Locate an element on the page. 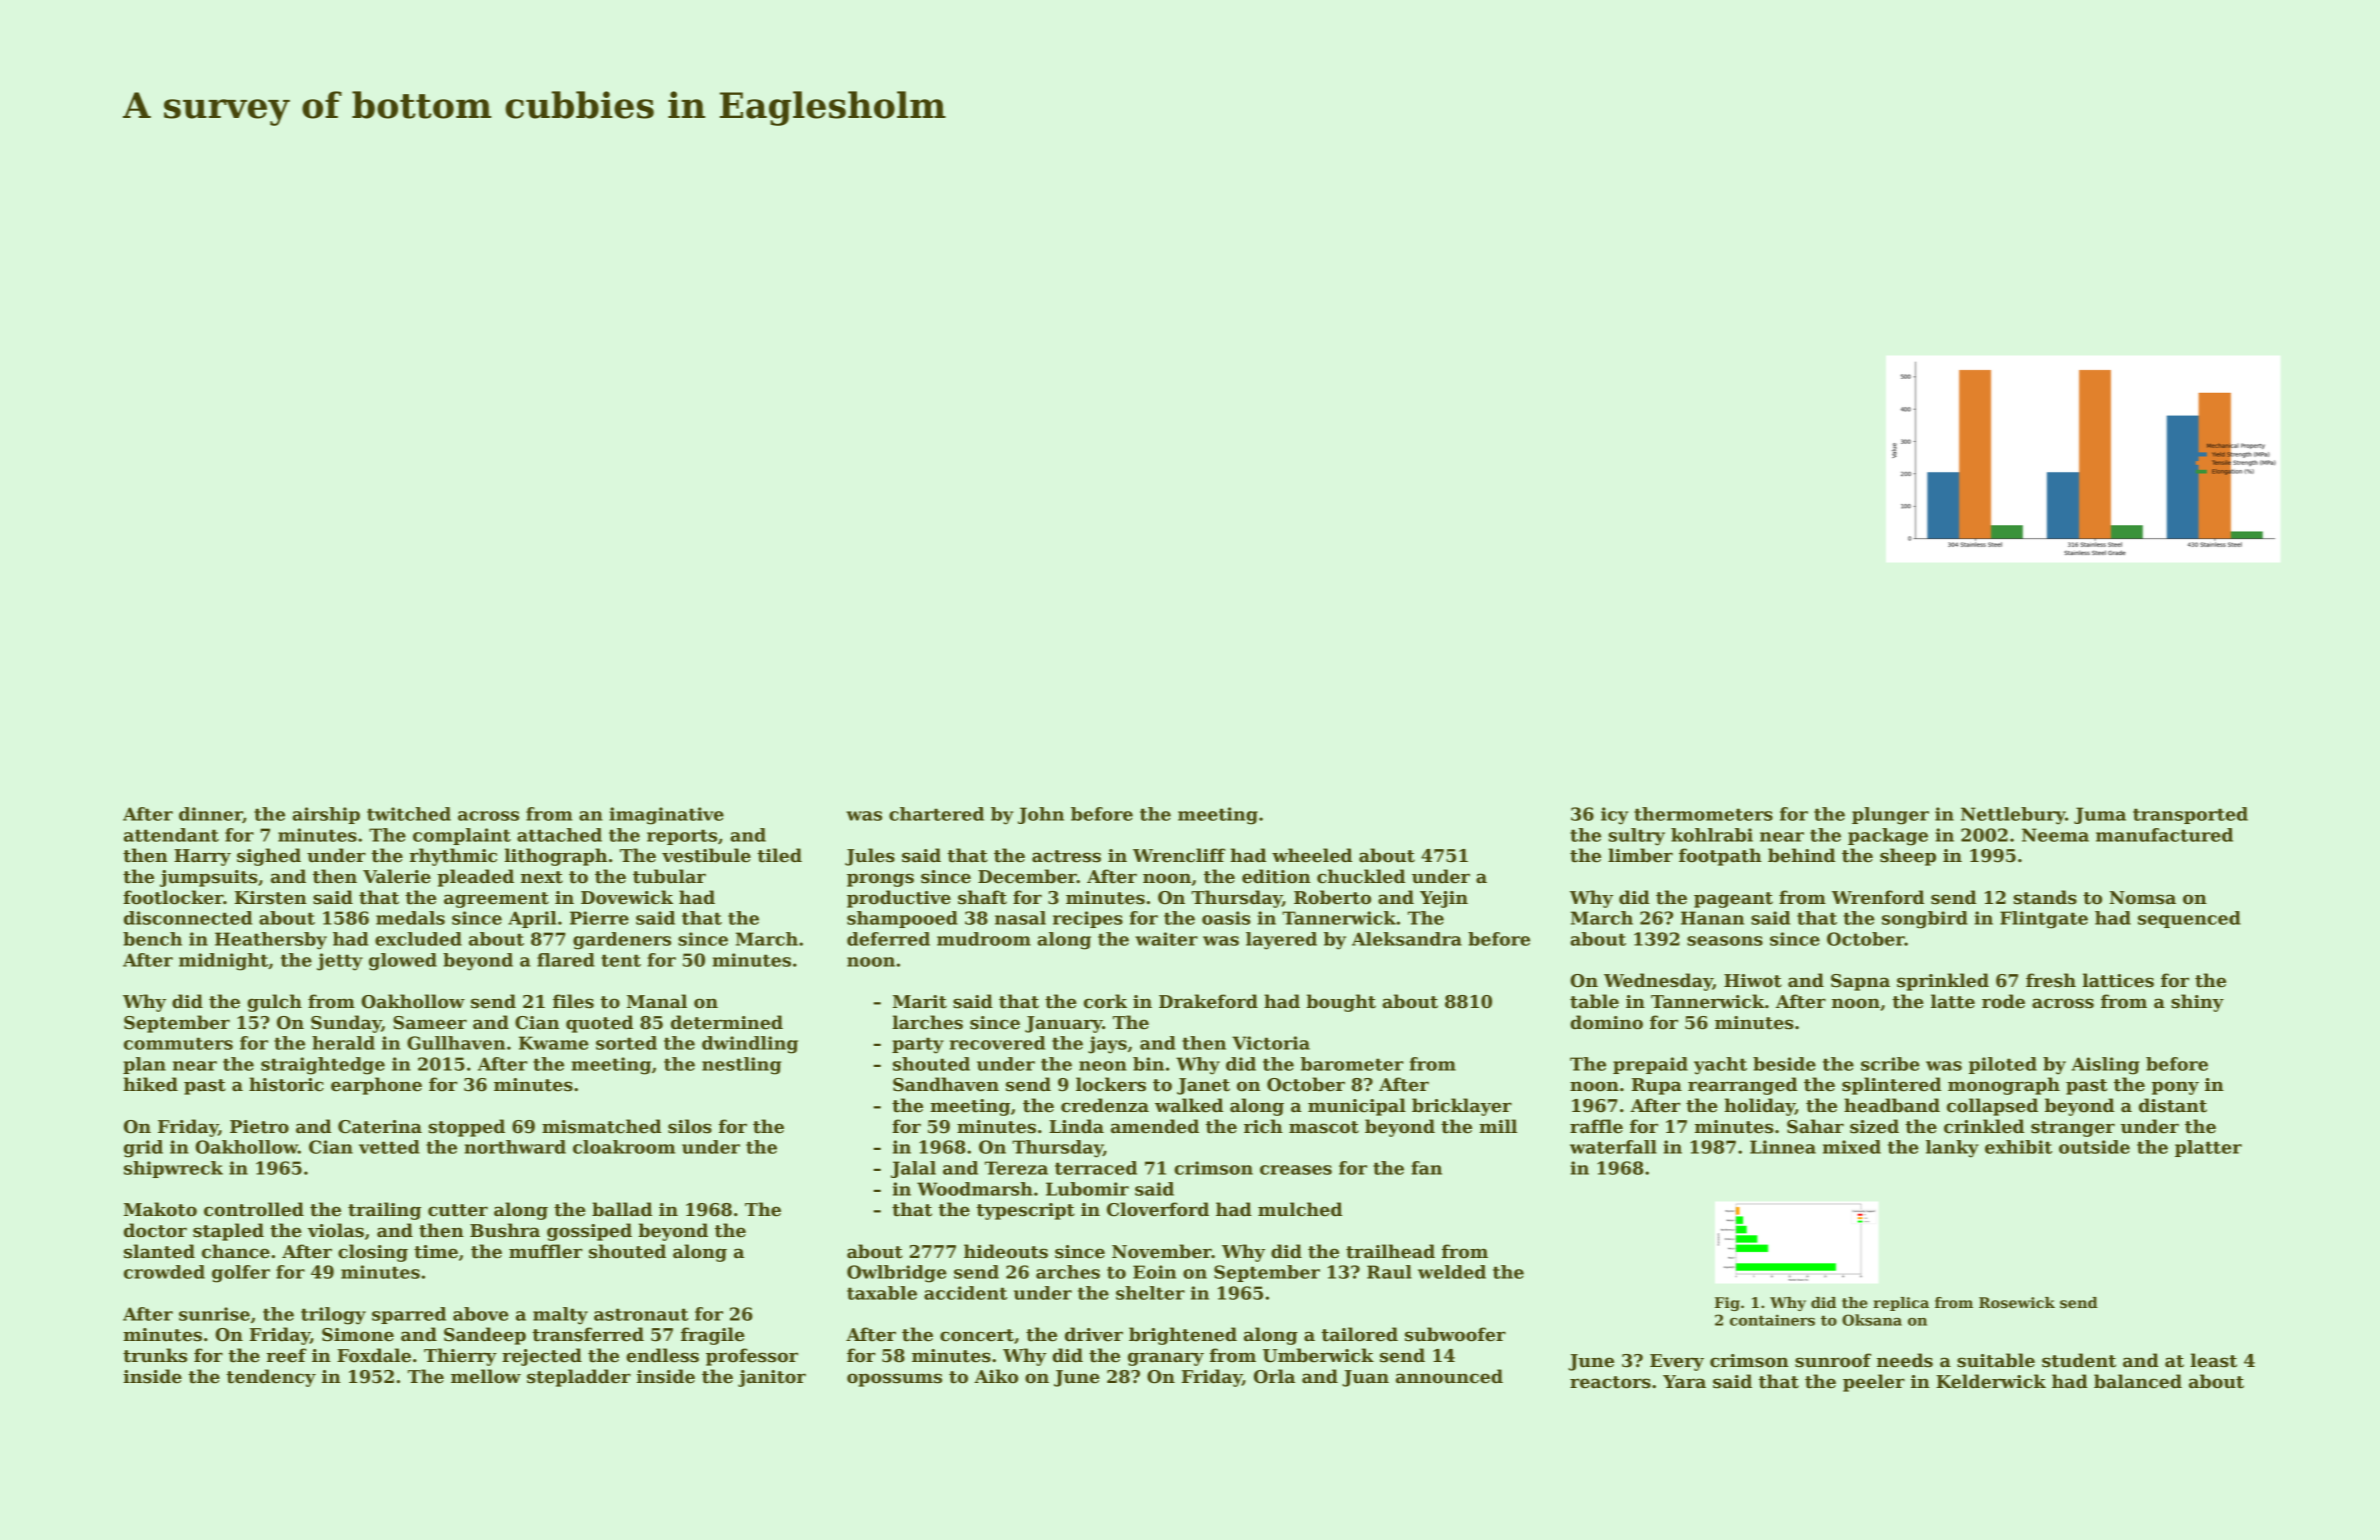 This document has width=2380, height=1540. Orla is located at coordinates (1274, 1376).
